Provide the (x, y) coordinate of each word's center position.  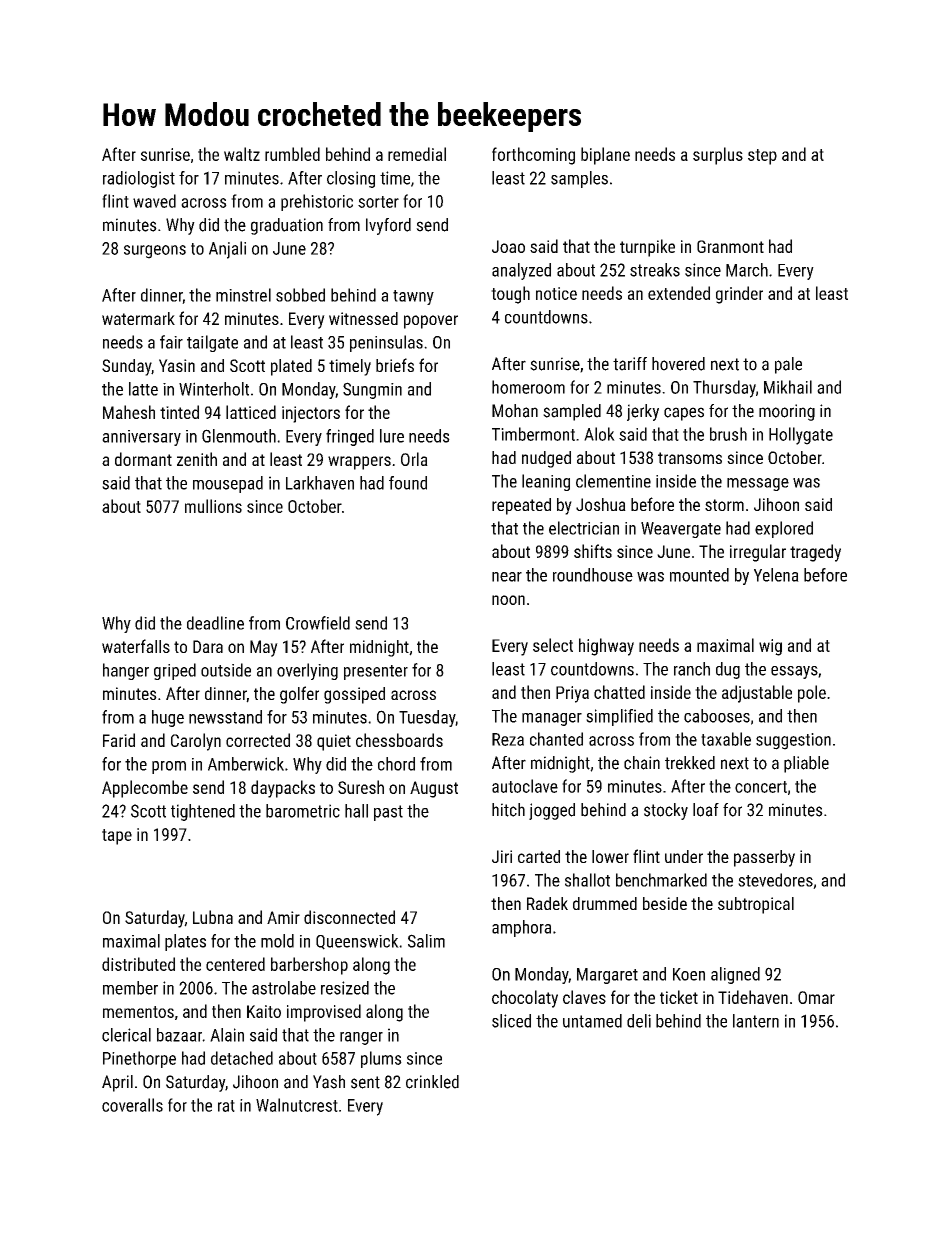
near (507, 577)
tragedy (815, 553)
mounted (699, 575)
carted (539, 856)
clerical (126, 1035)
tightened (203, 812)
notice (556, 293)
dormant (143, 459)
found (408, 483)
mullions (213, 506)
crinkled (432, 1082)
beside (665, 903)
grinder (739, 295)
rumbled (292, 154)
